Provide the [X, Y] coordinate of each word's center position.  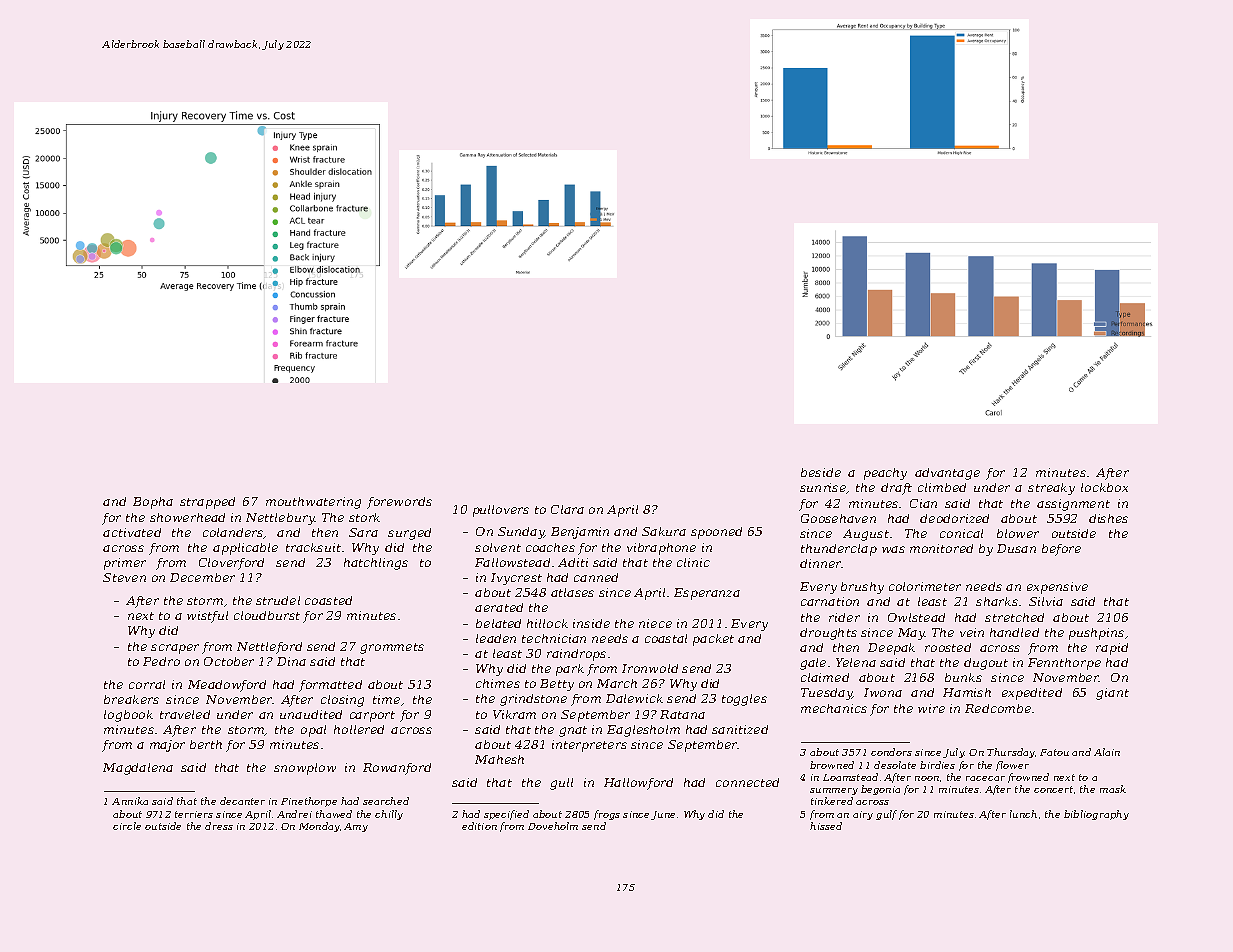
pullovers [501, 511]
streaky [1051, 489]
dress [219, 826]
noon [927, 778]
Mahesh [499, 759]
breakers [131, 699]
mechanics [834, 708]
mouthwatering [313, 503]
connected [747, 782]
